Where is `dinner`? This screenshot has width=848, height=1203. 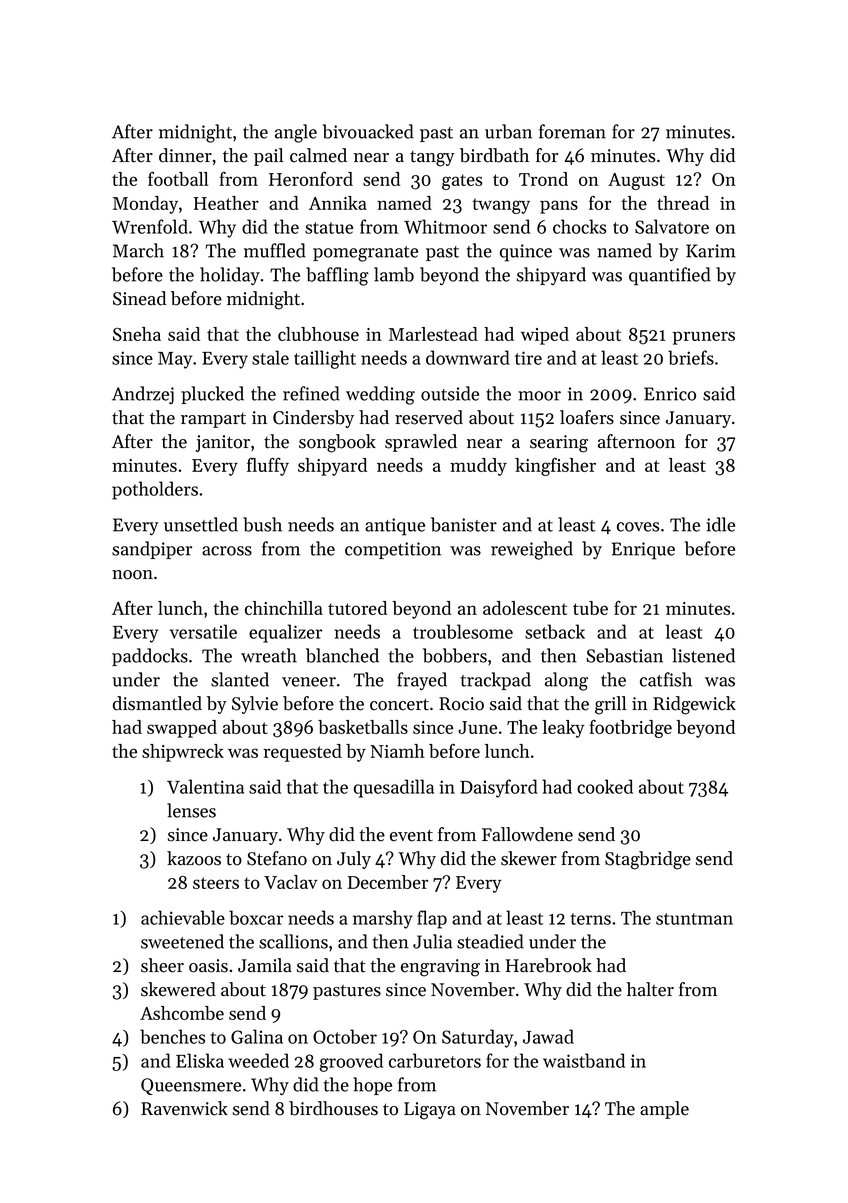 dinner is located at coordinates (185, 155).
